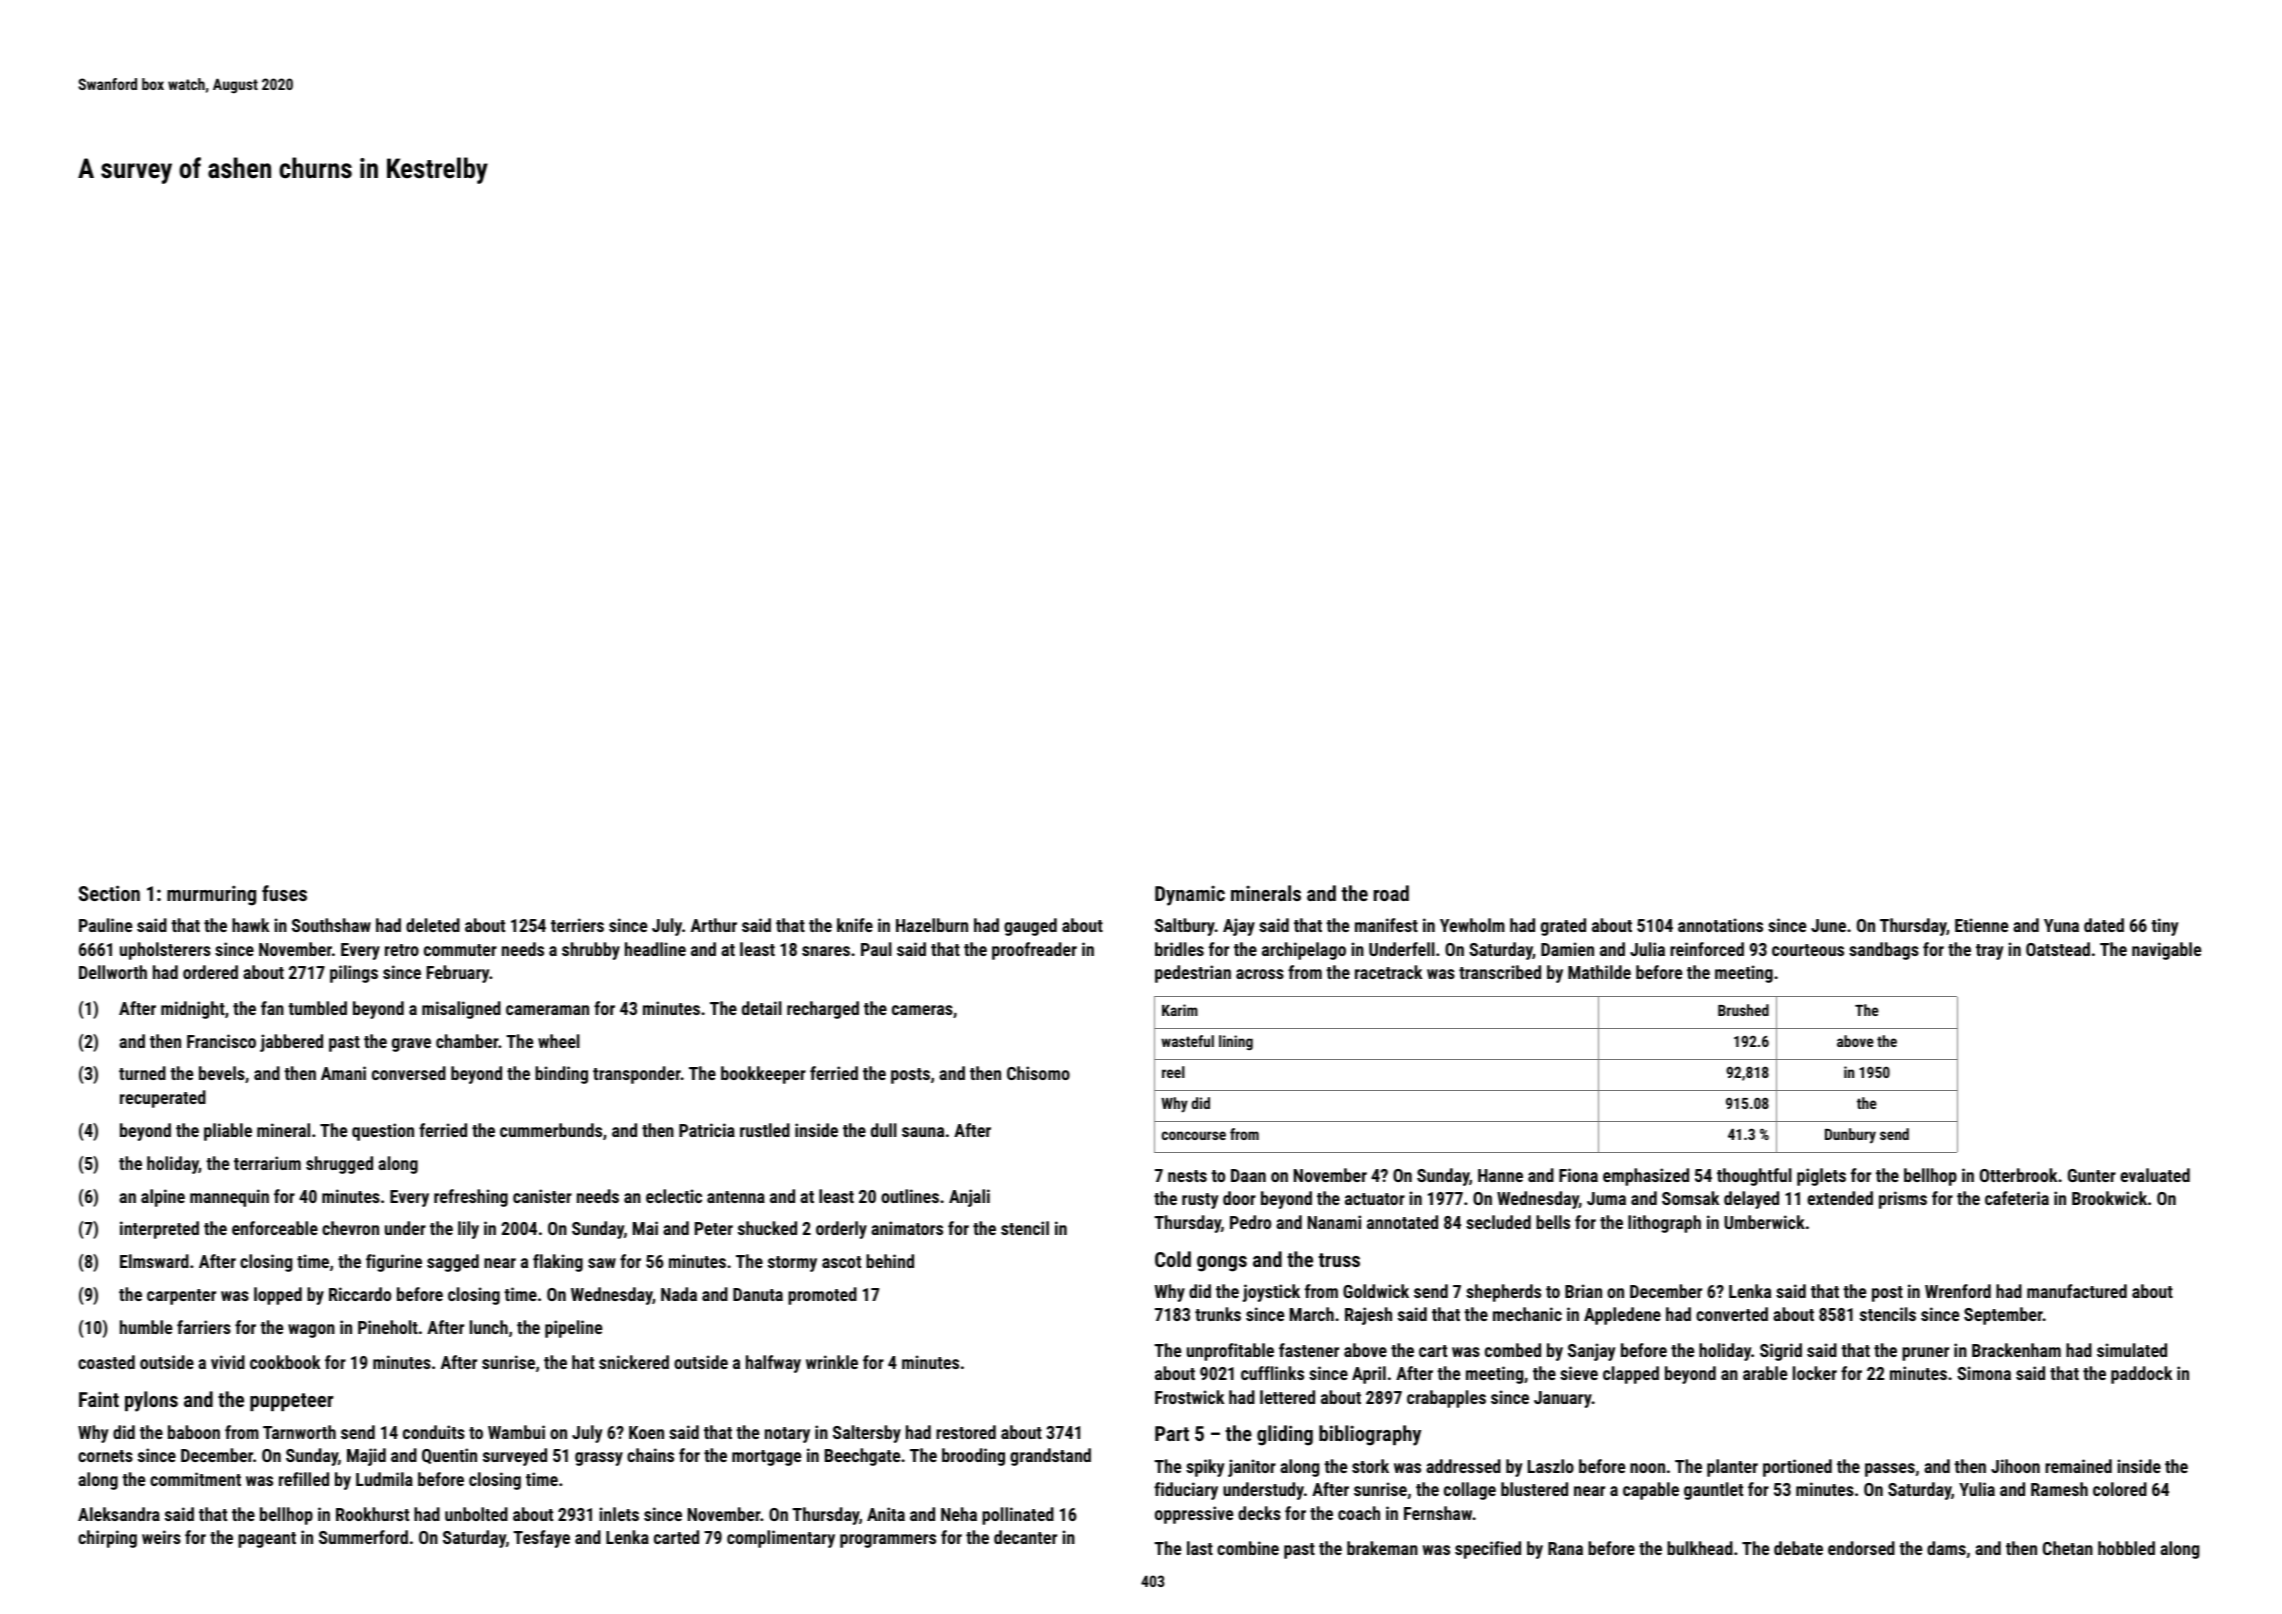 Image resolution: width=2282 pixels, height=1614 pixels. Describe the element at coordinates (1187, 1176) in the page. I see `nests` at that location.
